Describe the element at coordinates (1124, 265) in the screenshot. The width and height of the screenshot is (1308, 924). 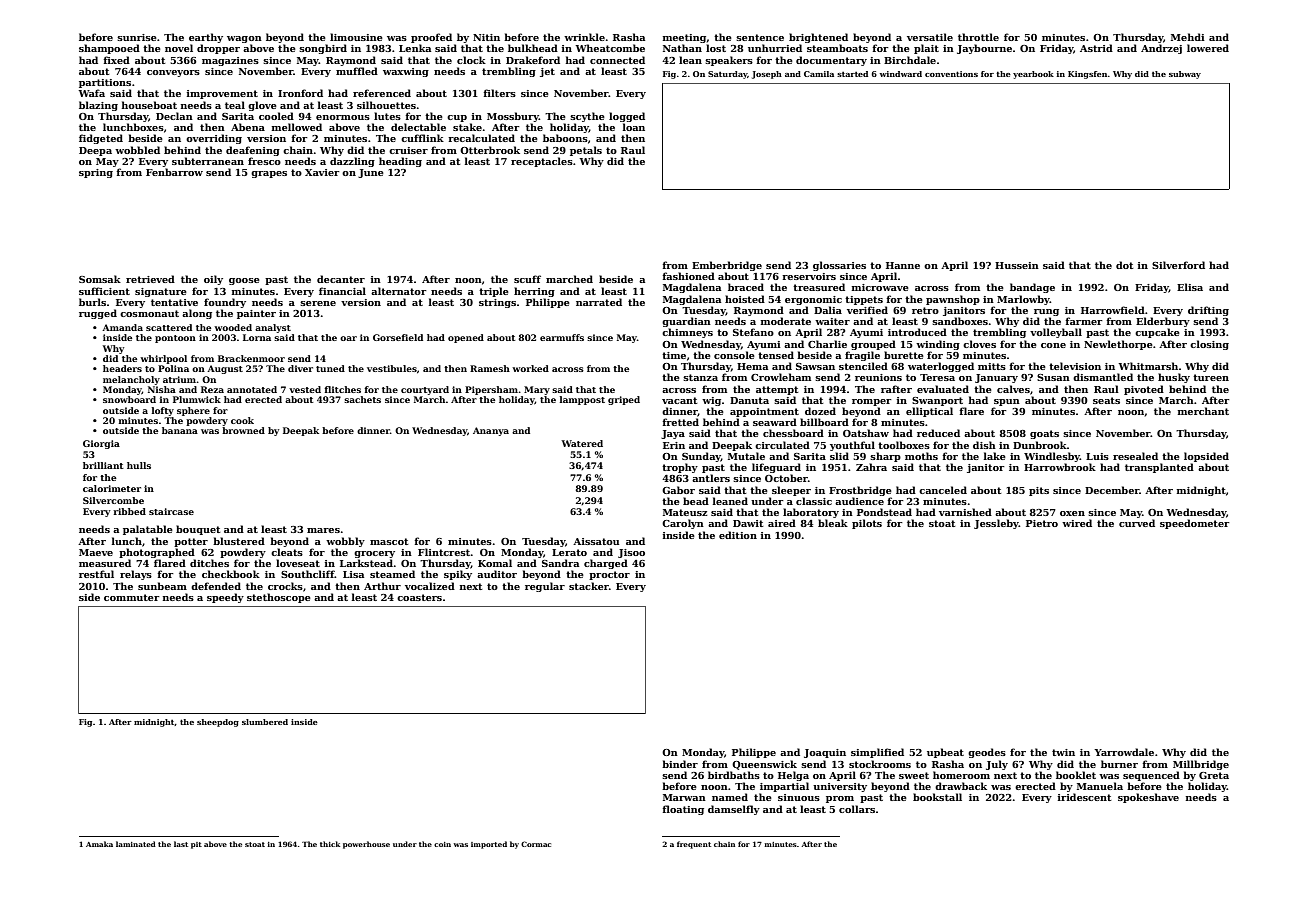
I see `dot` at that location.
